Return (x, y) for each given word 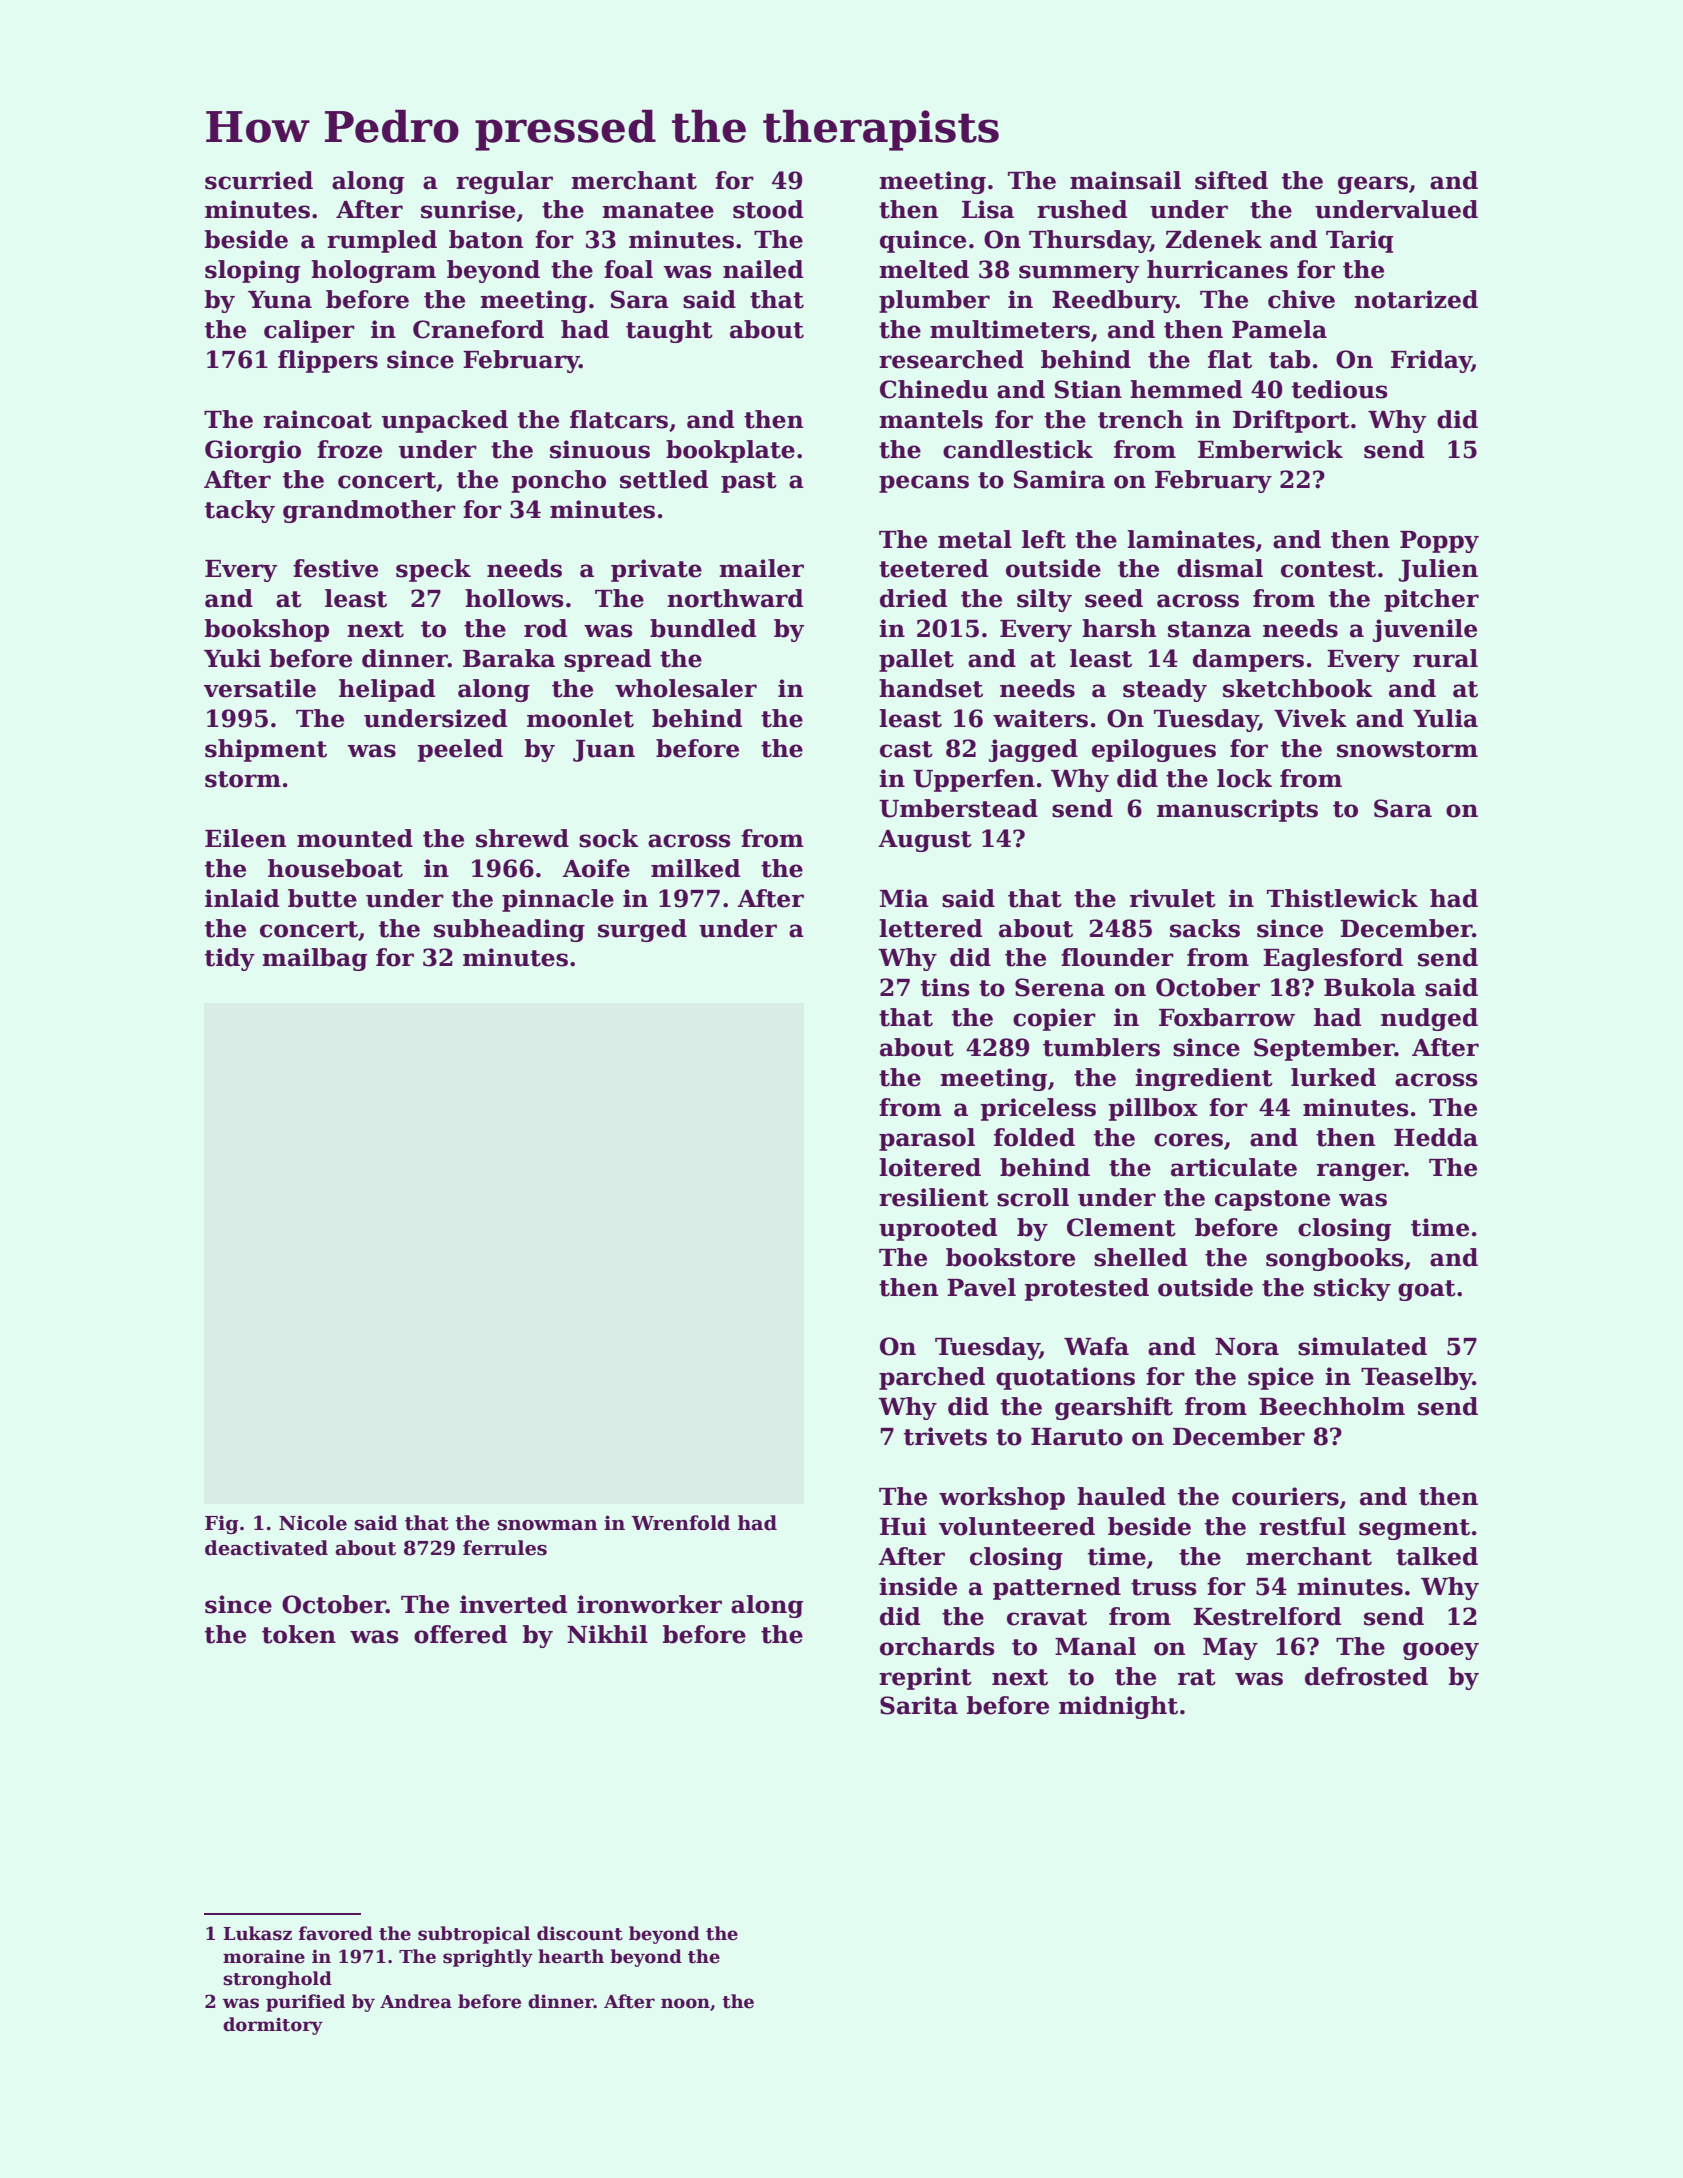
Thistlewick (1342, 898)
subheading (509, 930)
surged (642, 930)
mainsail (1125, 180)
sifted (1231, 180)
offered (460, 1634)
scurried (259, 180)
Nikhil (607, 1634)
